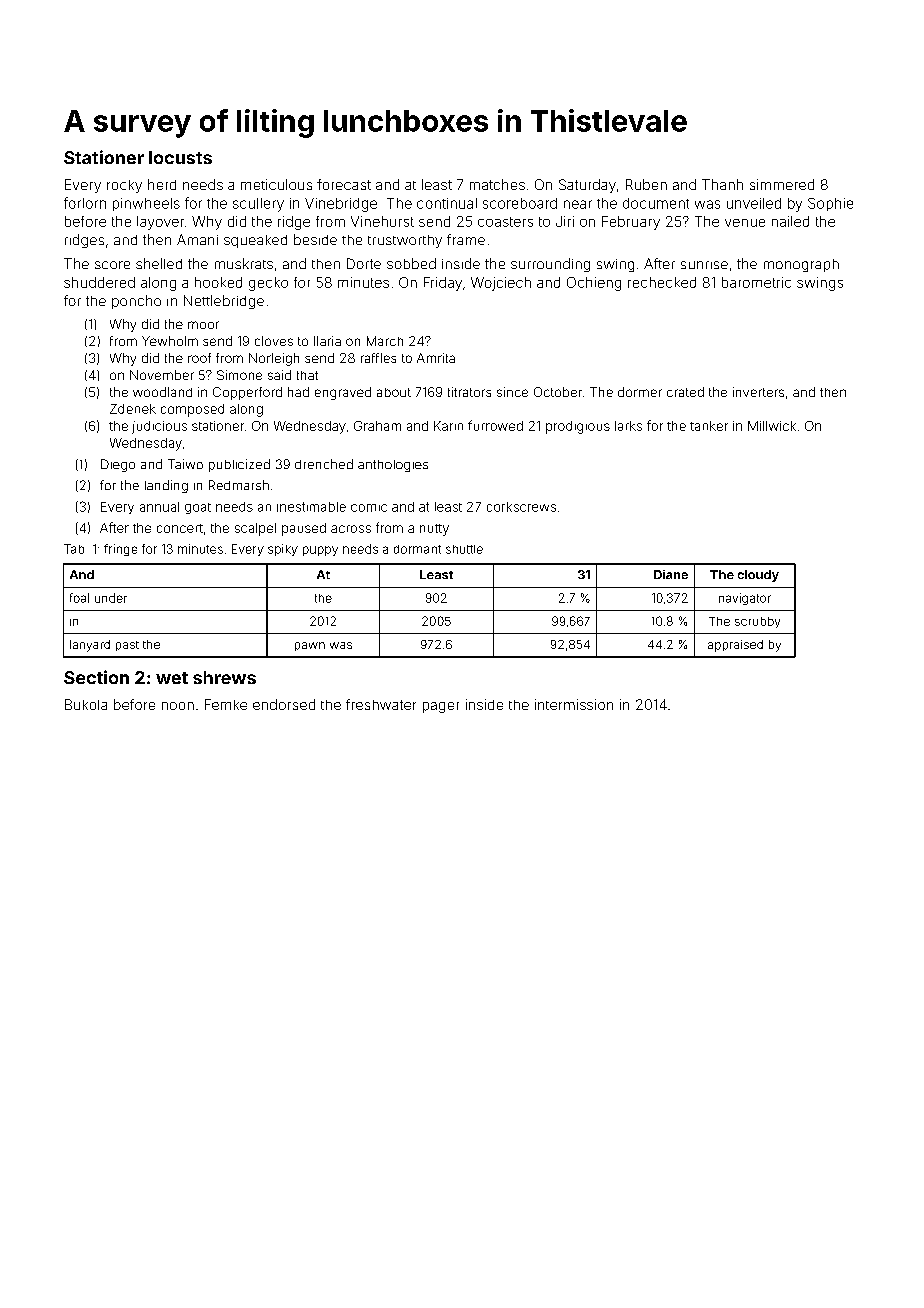 The height and width of the screenshot is (1308, 924). What do you see at coordinates (199, 358) in the screenshot?
I see `roof` at bounding box center [199, 358].
